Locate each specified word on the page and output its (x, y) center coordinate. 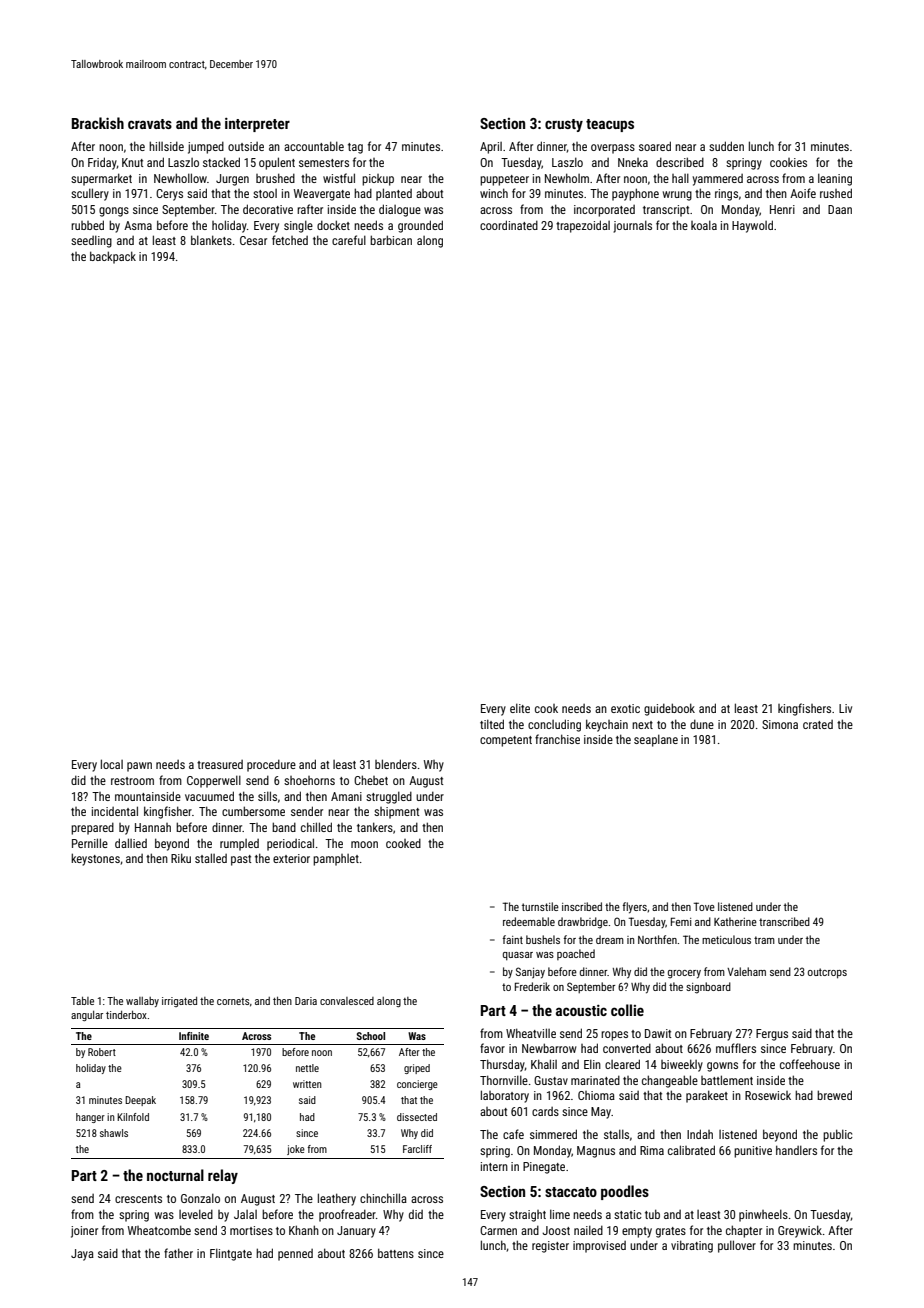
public (838, 1135)
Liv (845, 708)
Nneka (633, 162)
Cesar (253, 240)
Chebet (371, 780)
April (491, 148)
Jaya (82, 1255)
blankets (211, 240)
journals (632, 226)
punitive (753, 1152)
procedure (271, 765)
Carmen (498, 1230)
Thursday (502, 1065)
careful (349, 240)
